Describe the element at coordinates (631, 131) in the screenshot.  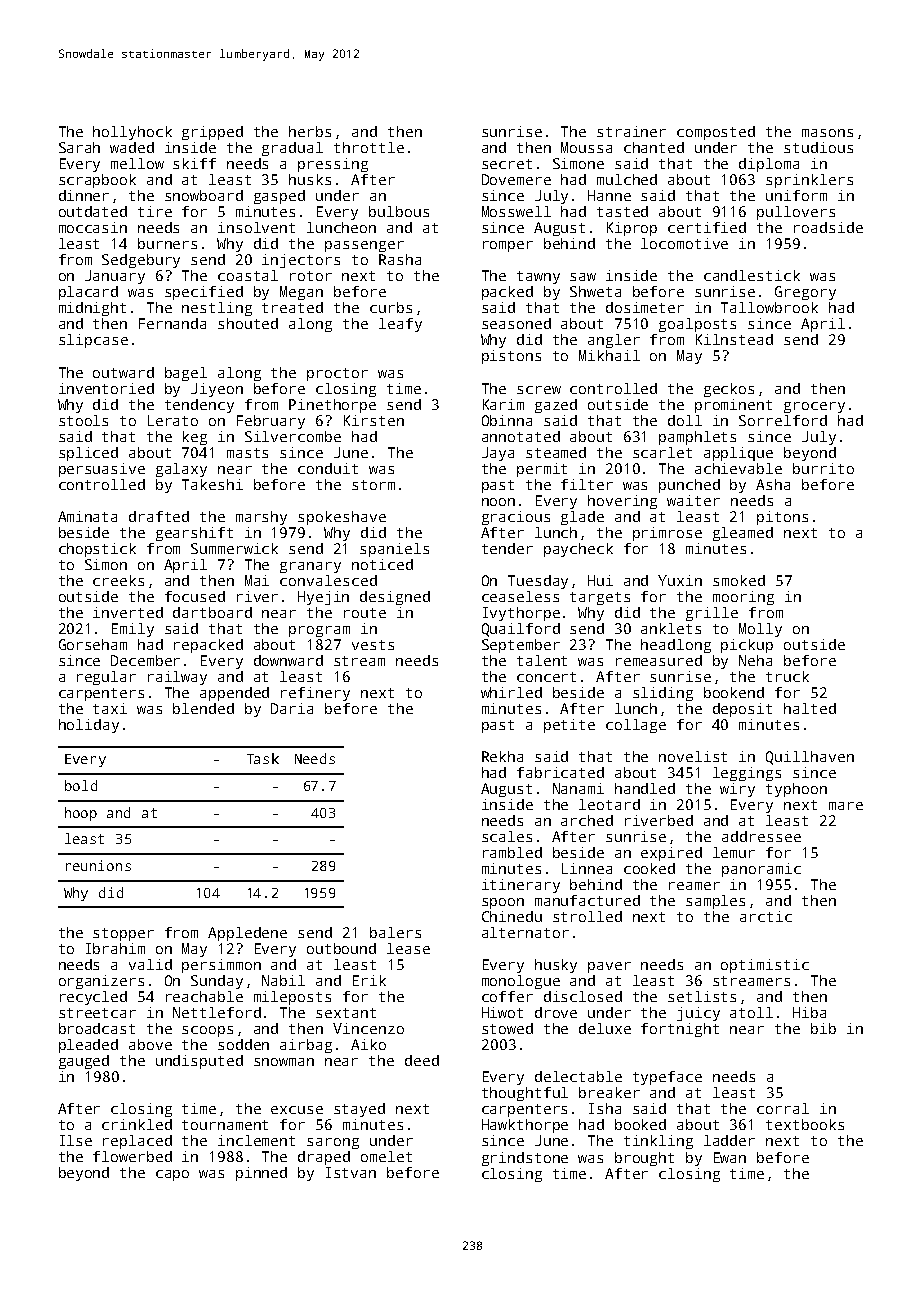
I see `strainer` at that location.
